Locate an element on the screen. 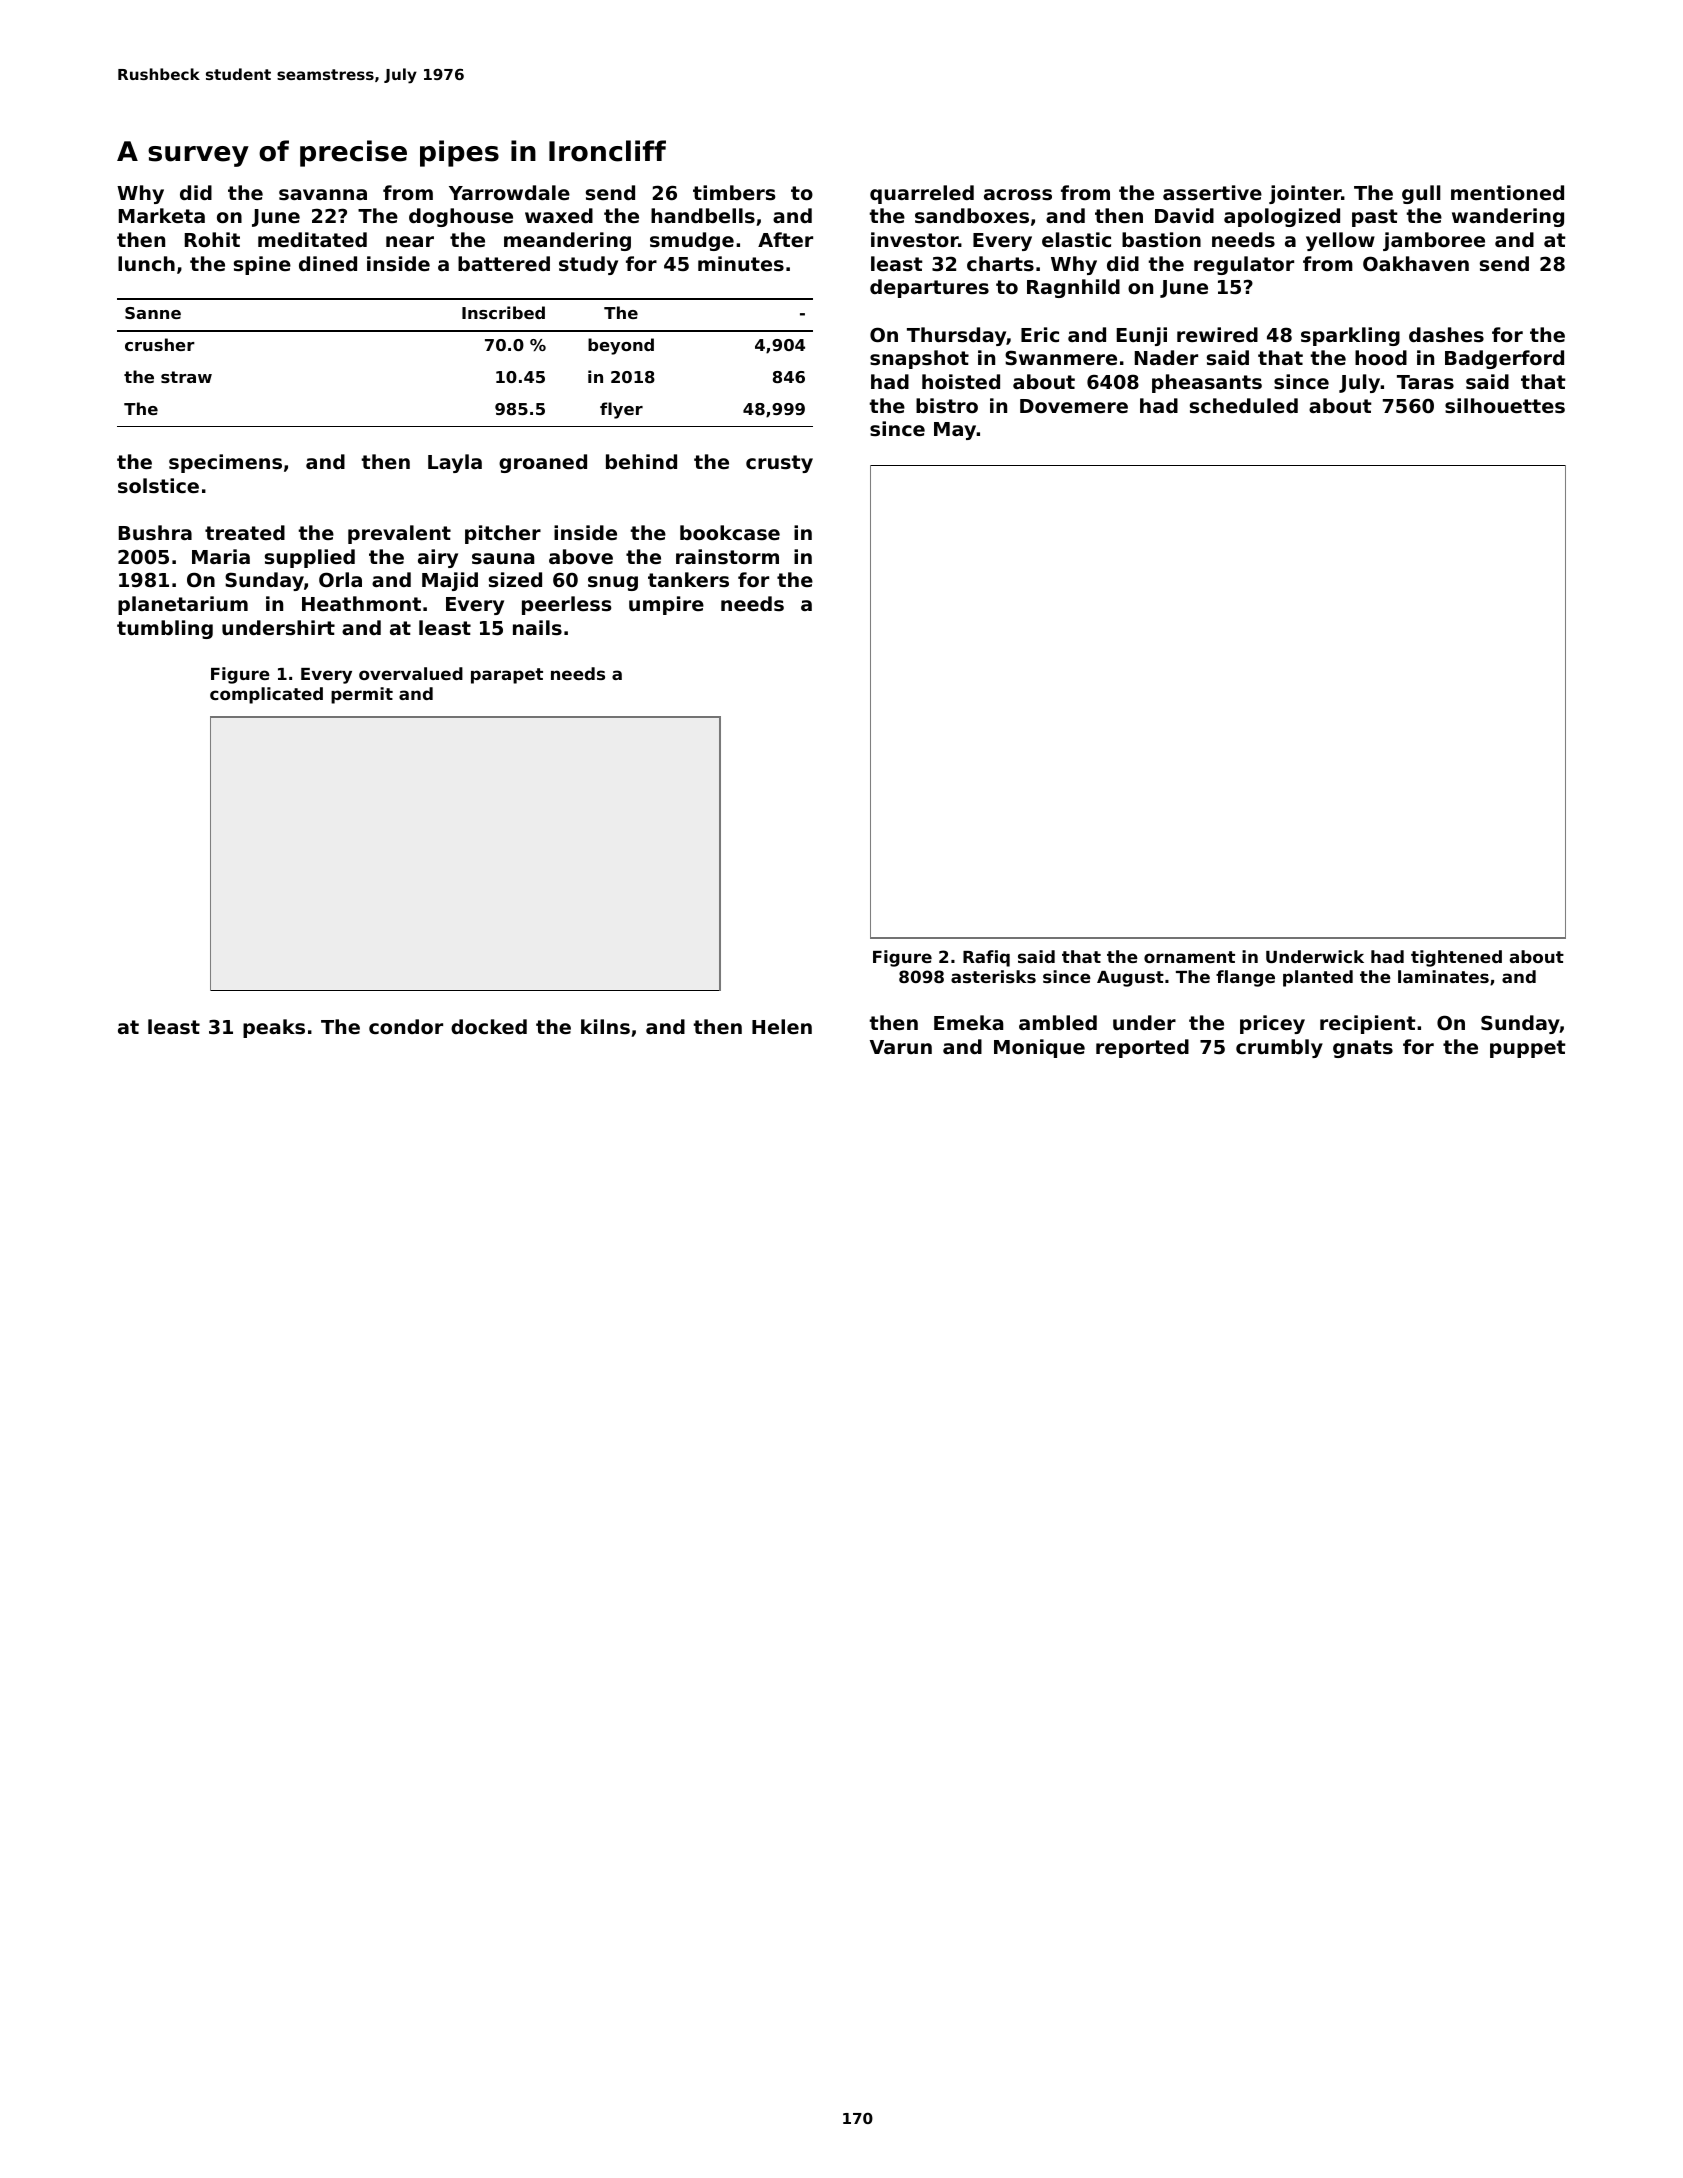 Image resolution: width=1683 pixels, height=2178 pixels. complicated is located at coordinates (266, 695).
